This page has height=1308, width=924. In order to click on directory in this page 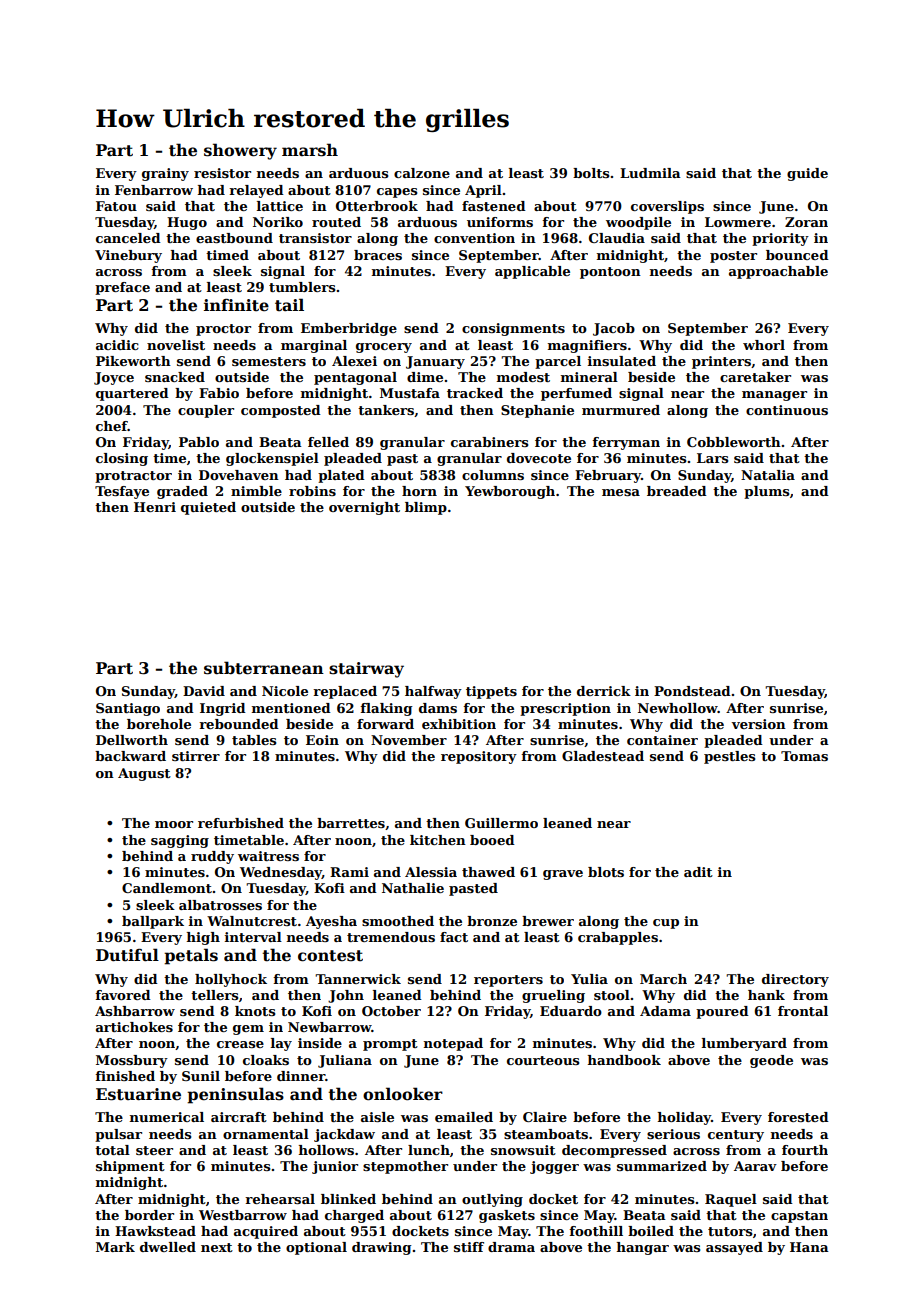, I will do `click(795, 980)`.
